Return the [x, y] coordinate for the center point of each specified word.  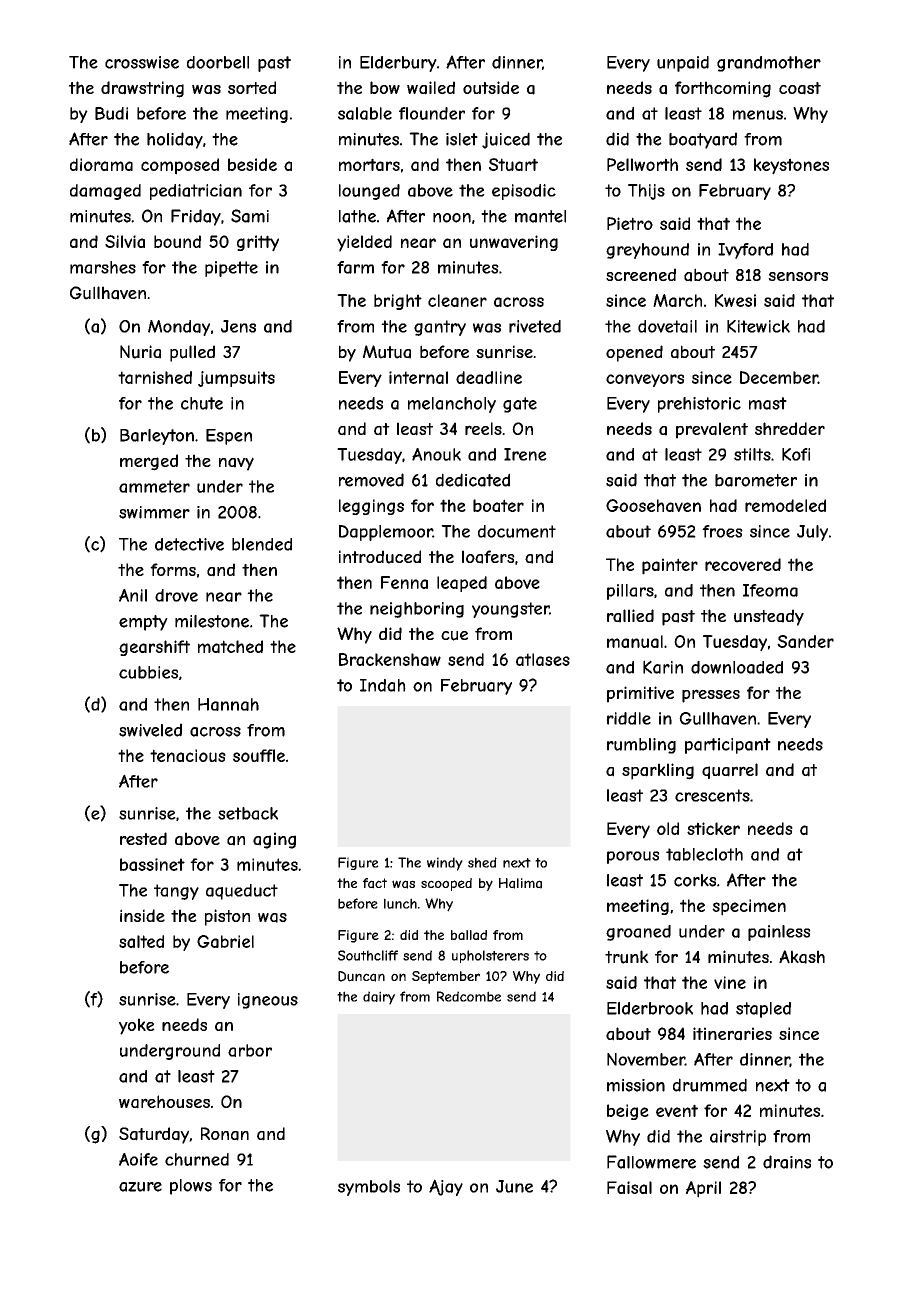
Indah [383, 685]
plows [191, 1187]
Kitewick [758, 326]
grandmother [769, 64]
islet [462, 139]
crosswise [142, 62]
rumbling [641, 746]
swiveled [150, 730]
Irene [525, 454]
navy [236, 464]
